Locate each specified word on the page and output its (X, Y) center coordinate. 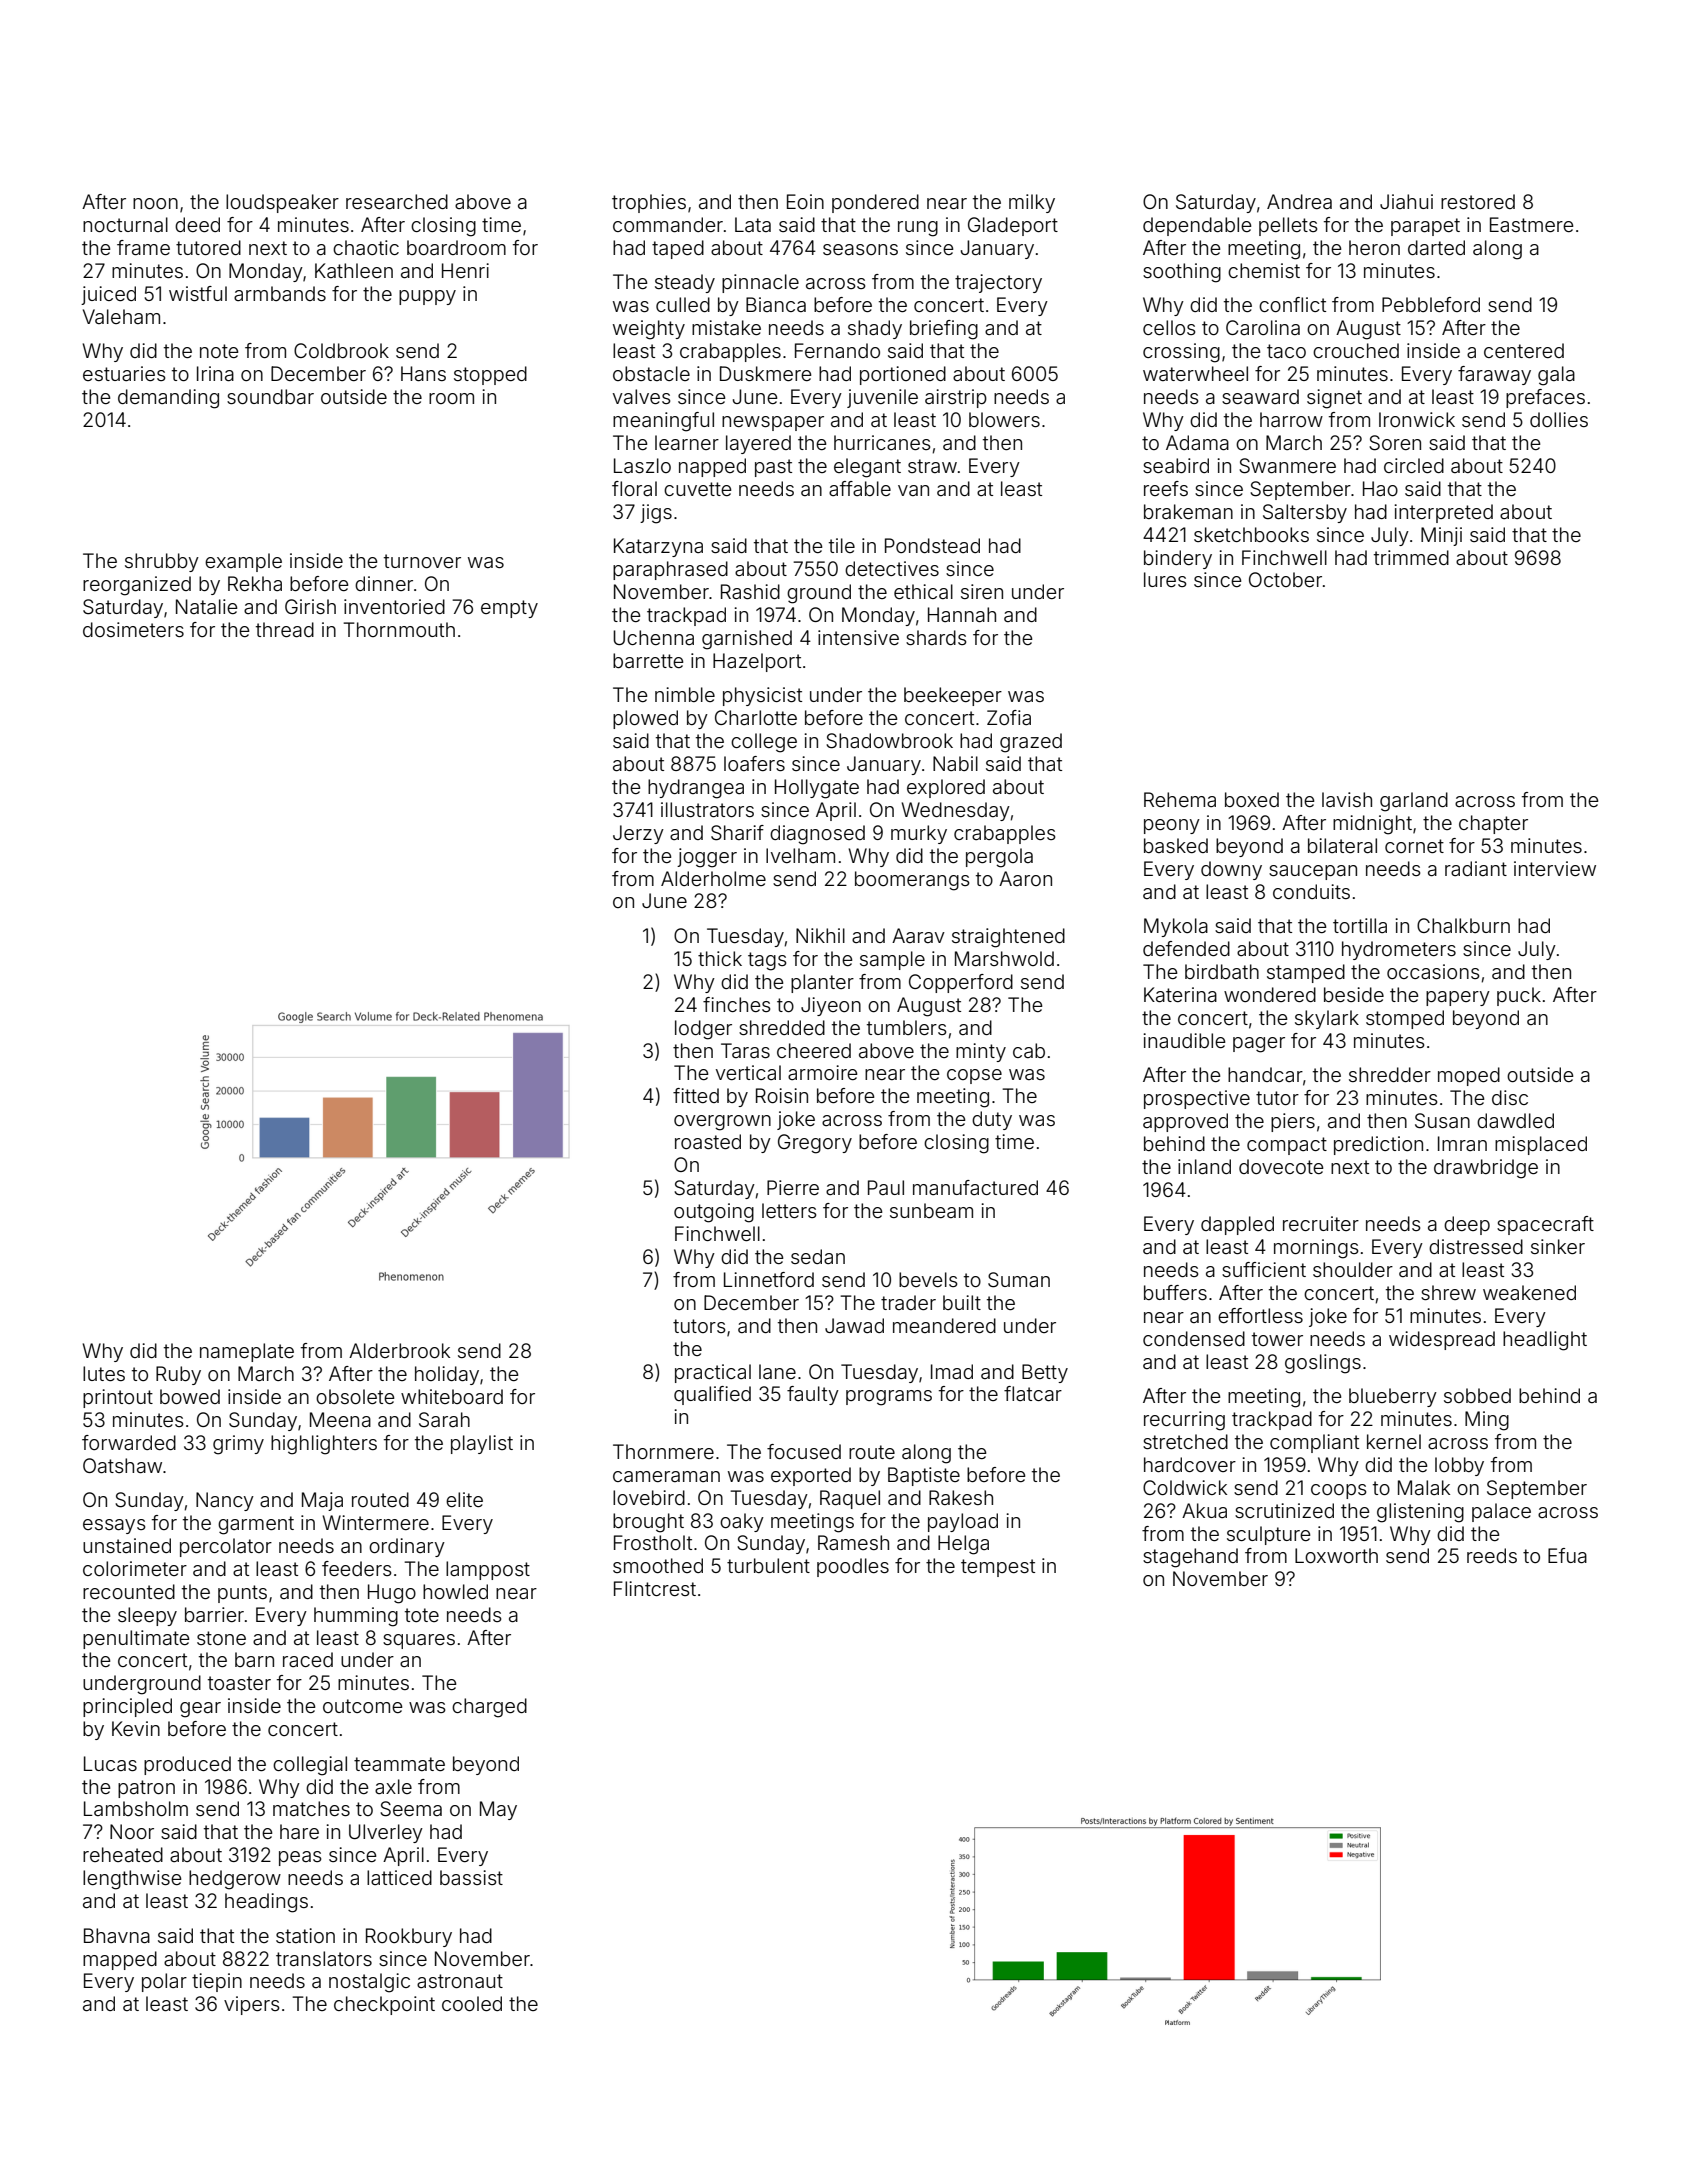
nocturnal (125, 224)
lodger (703, 1030)
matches (311, 1808)
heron (1374, 247)
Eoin (805, 201)
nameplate (247, 1352)
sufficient (1264, 1269)
